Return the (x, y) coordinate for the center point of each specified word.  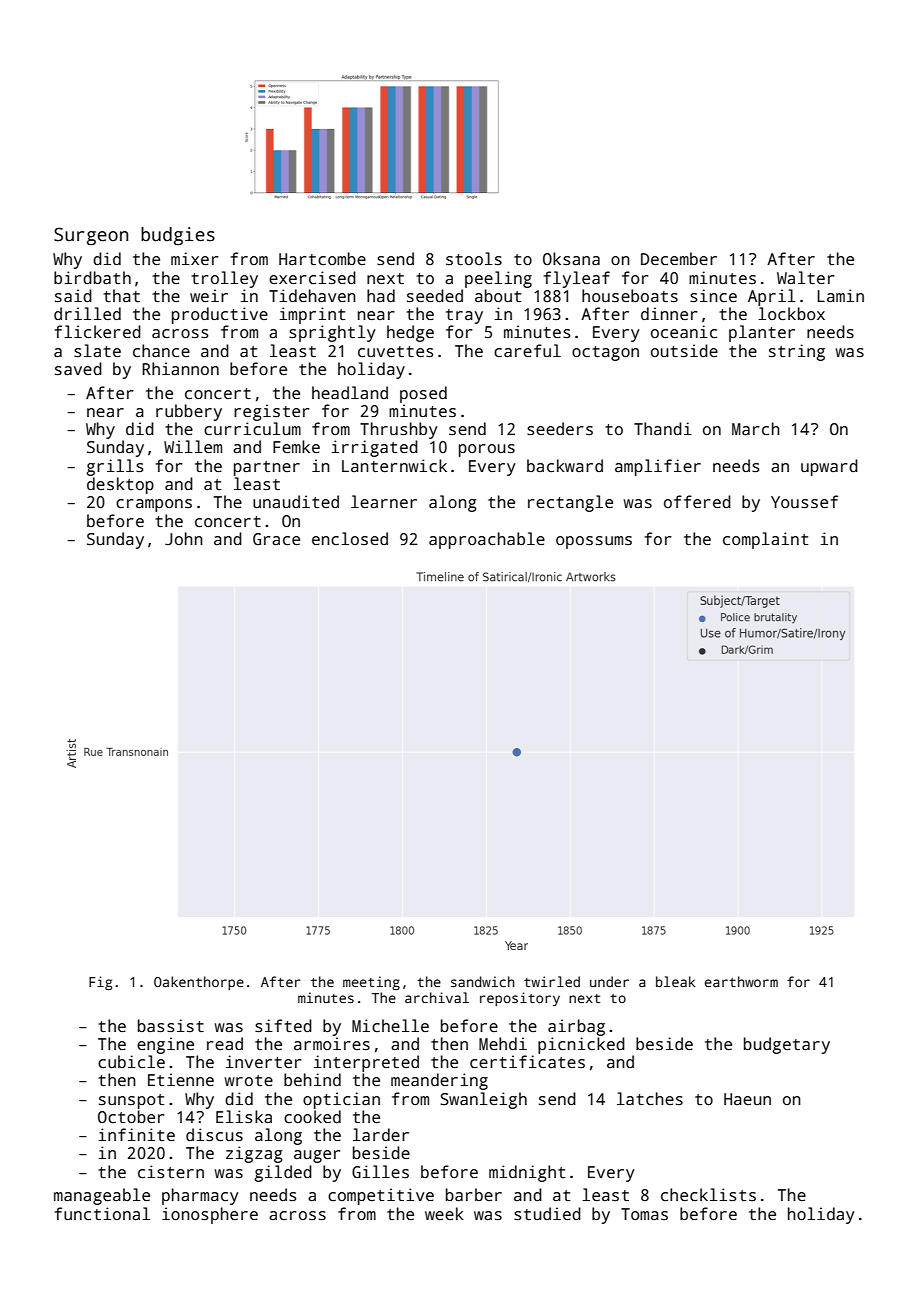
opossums (594, 542)
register (272, 412)
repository (520, 999)
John (184, 539)
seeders (560, 429)
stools (474, 259)
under (609, 981)
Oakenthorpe (199, 983)
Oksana (571, 259)
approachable (487, 540)
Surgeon (91, 236)
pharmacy (200, 1196)
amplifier (658, 467)
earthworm (741, 981)
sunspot (131, 1101)
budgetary (787, 1045)
